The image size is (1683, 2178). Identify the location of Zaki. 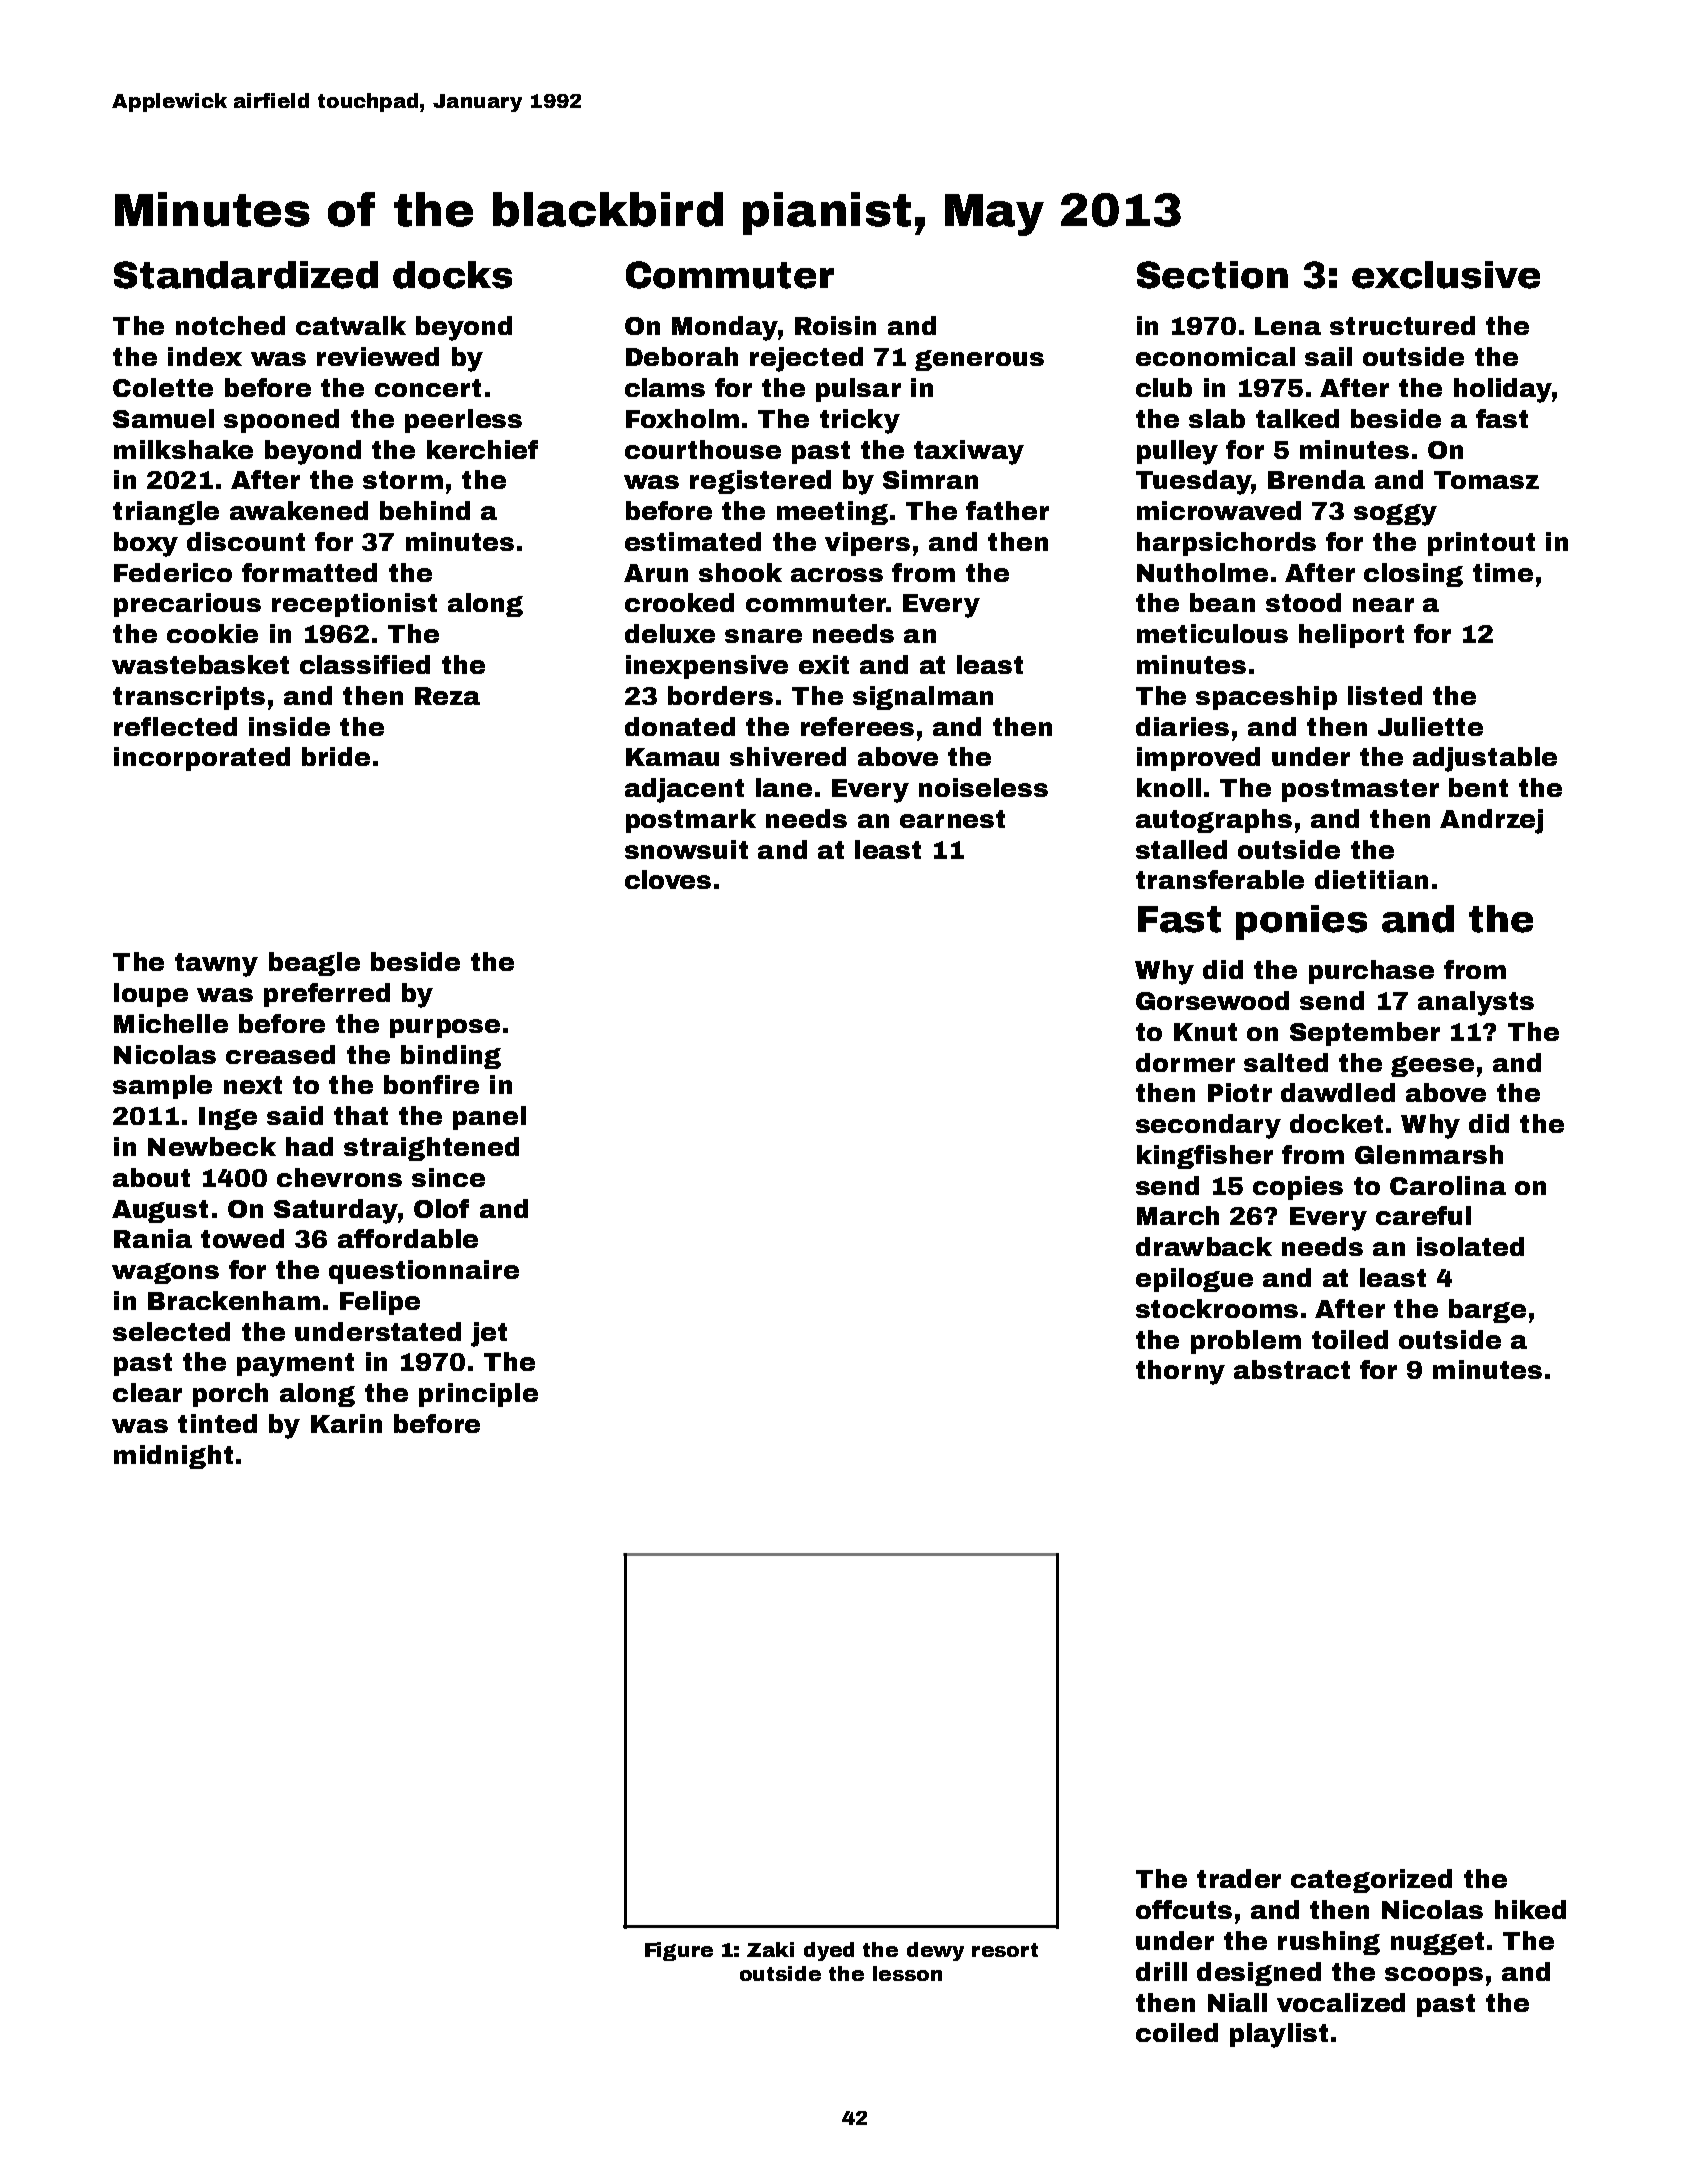
(770, 1949).
